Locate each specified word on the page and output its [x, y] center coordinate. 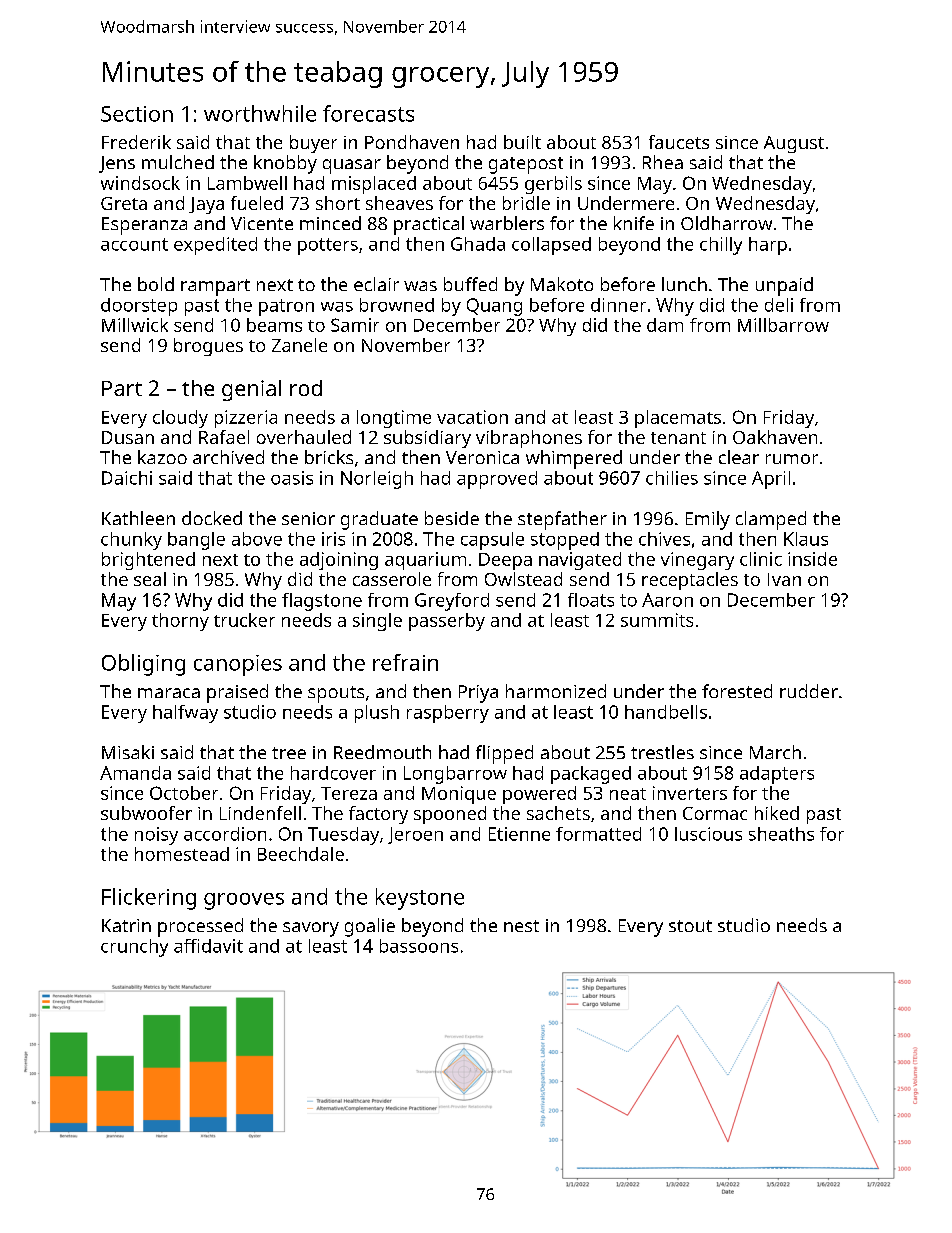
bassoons [419, 946]
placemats [678, 419]
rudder [809, 691]
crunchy [134, 948]
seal [150, 579]
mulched [178, 162]
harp [768, 246]
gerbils [553, 185]
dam [665, 325]
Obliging [143, 665]
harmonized [556, 691]
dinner [618, 305]
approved [497, 480]
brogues [208, 347]
